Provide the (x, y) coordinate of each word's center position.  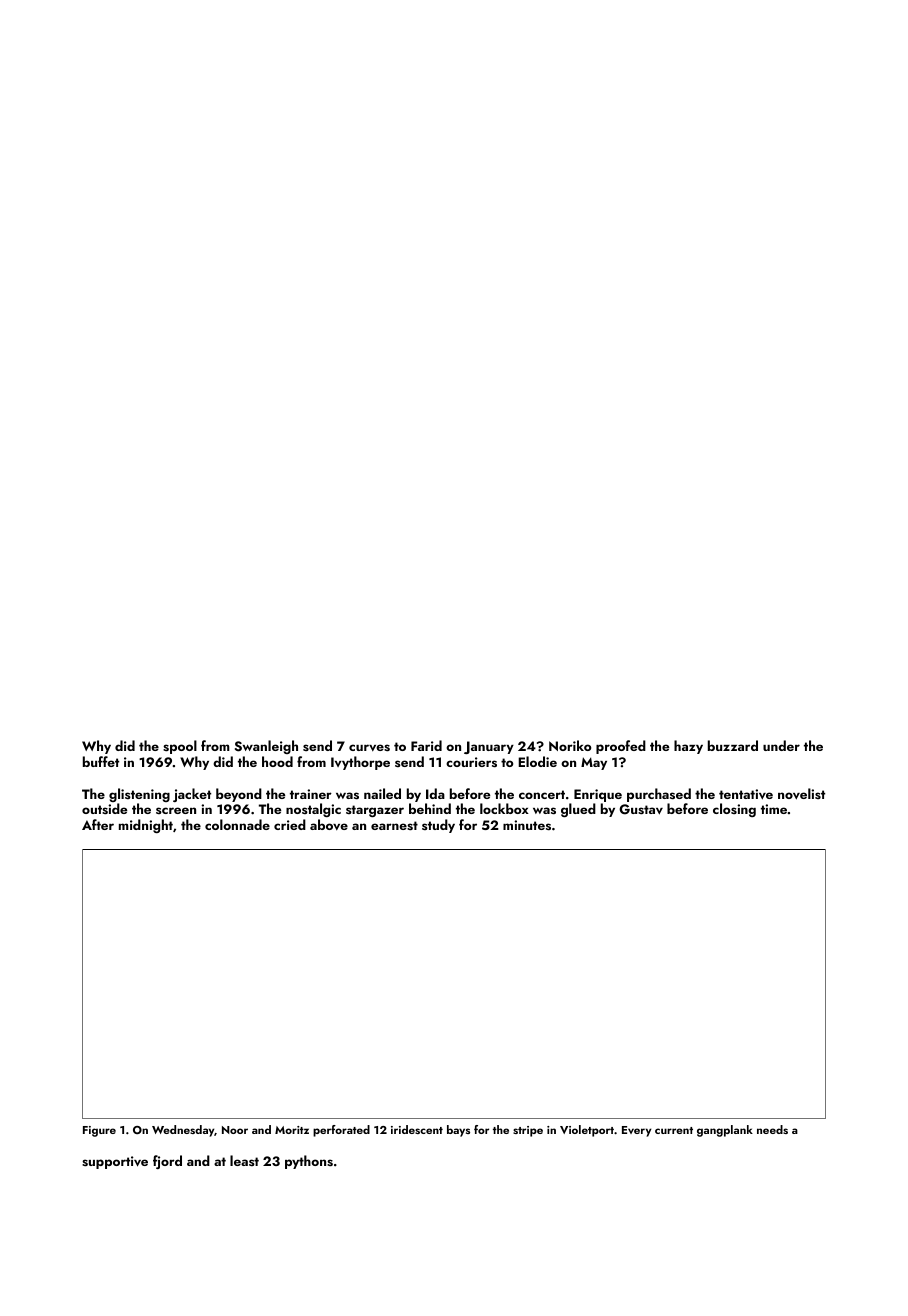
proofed (621, 747)
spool (180, 747)
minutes (527, 825)
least (244, 1160)
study (438, 826)
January (489, 747)
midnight (146, 826)
